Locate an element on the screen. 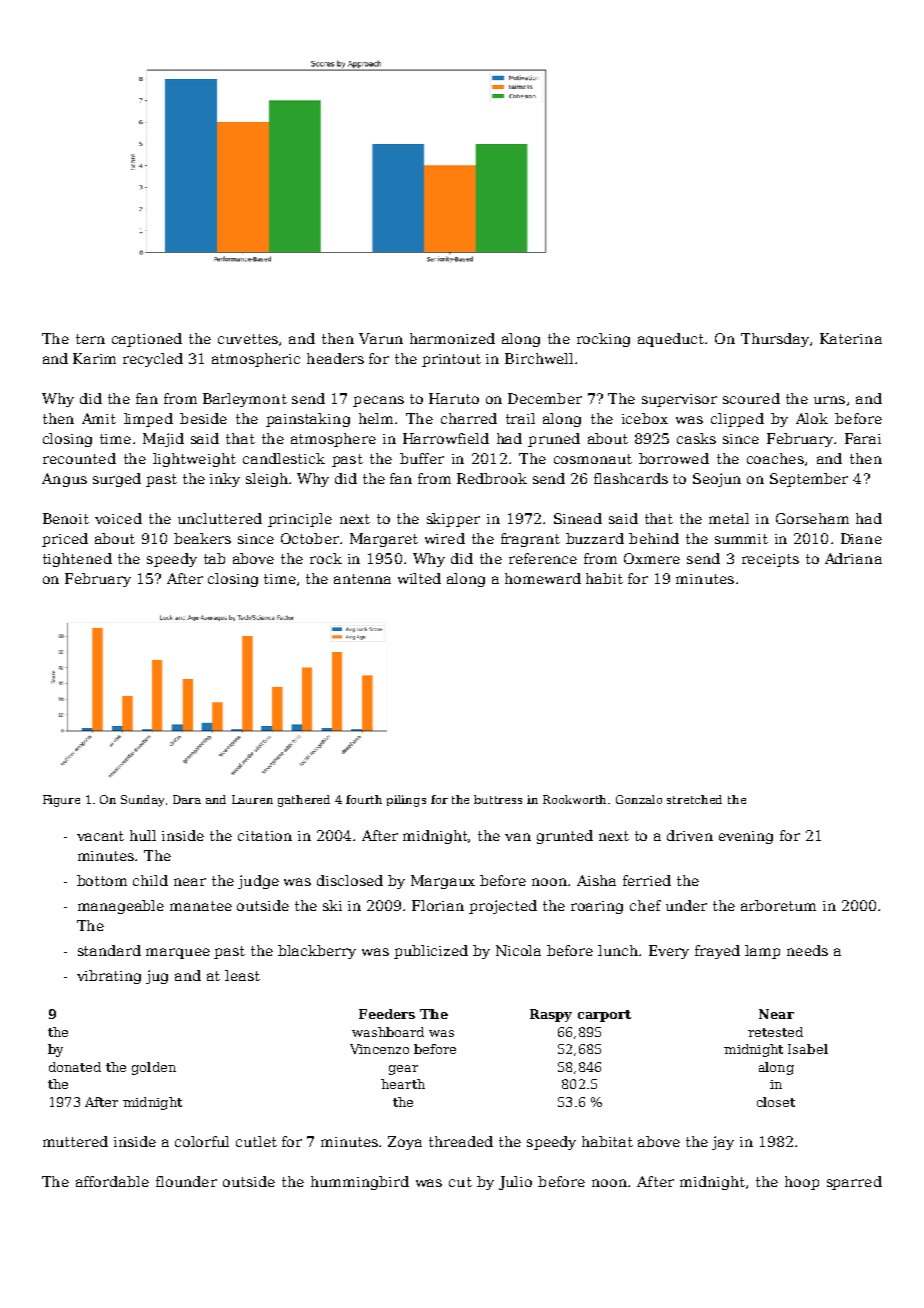 The height and width of the screenshot is (1308, 924). standard is located at coordinates (109, 950).
